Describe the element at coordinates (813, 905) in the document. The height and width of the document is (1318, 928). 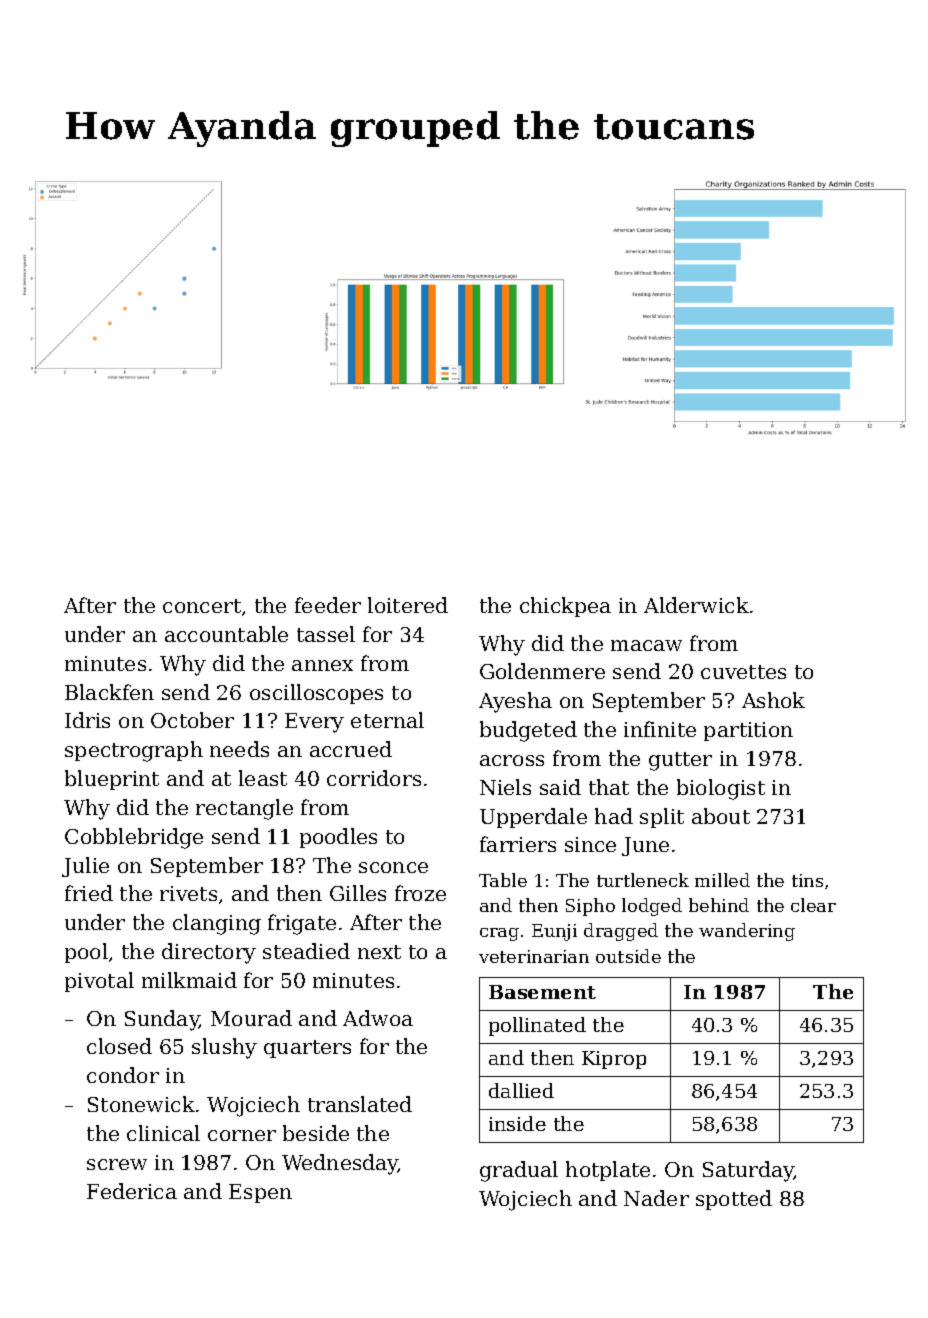
I see `clear` at that location.
